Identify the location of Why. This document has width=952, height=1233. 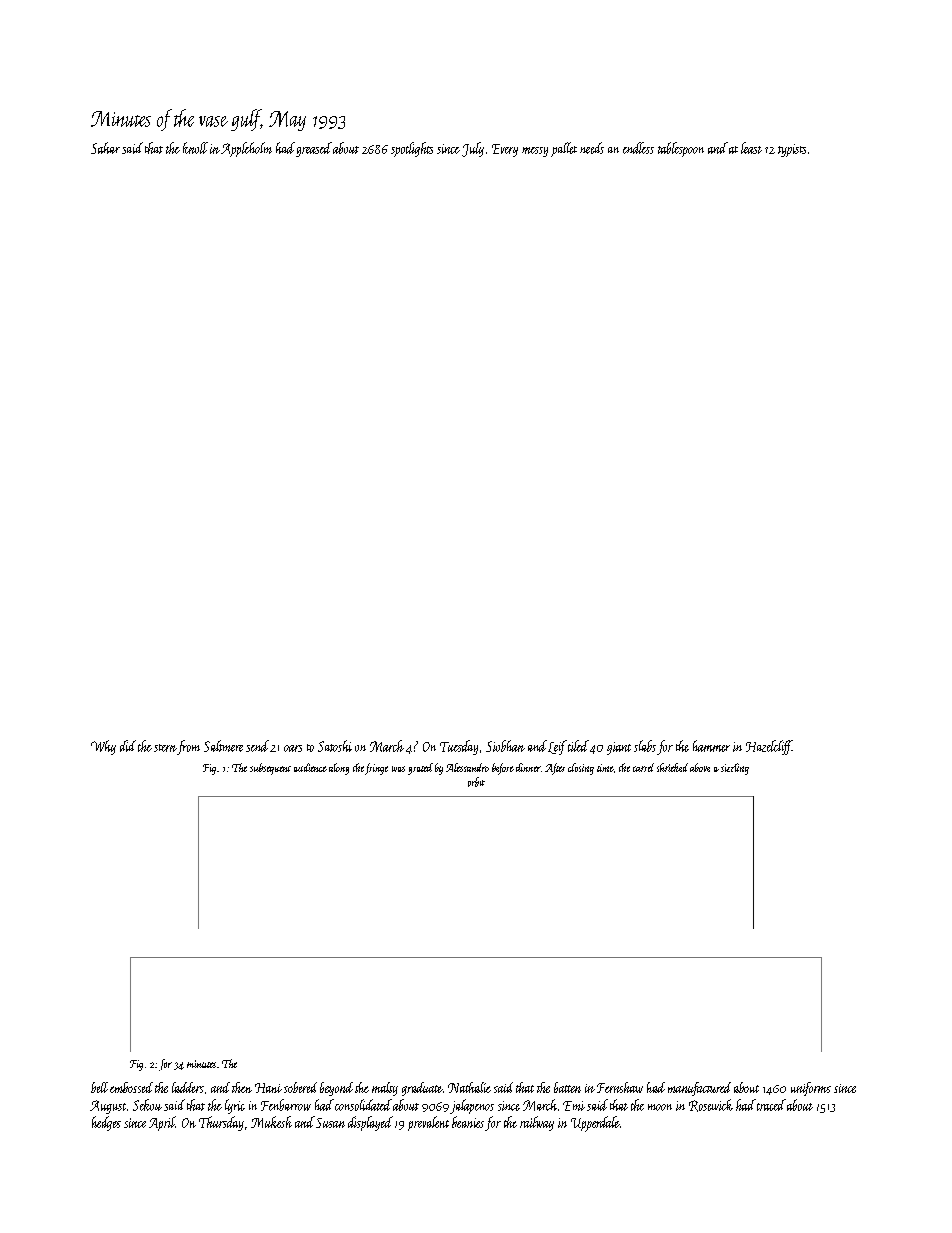
(103, 747).
